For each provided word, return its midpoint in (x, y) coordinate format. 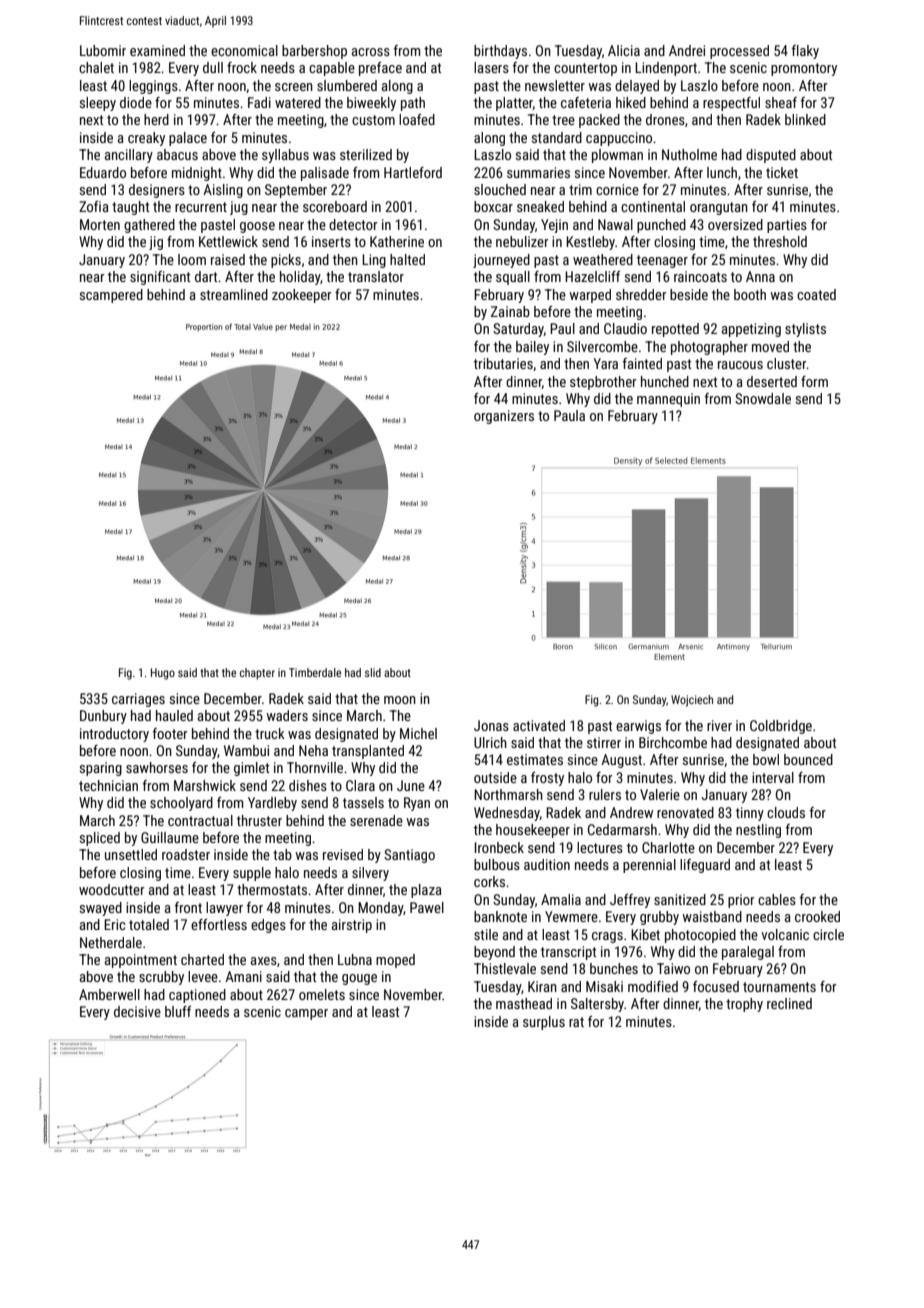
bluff (178, 1011)
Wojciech (692, 701)
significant (160, 278)
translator (376, 276)
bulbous (497, 864)
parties (787, 226)
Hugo (163, 674)
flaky (805, 52)
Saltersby (597, 1005)
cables (777, 899)
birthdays (500, 52)
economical (244, 50)
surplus (544, 1023)
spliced (100, 839)
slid (373, 672)
